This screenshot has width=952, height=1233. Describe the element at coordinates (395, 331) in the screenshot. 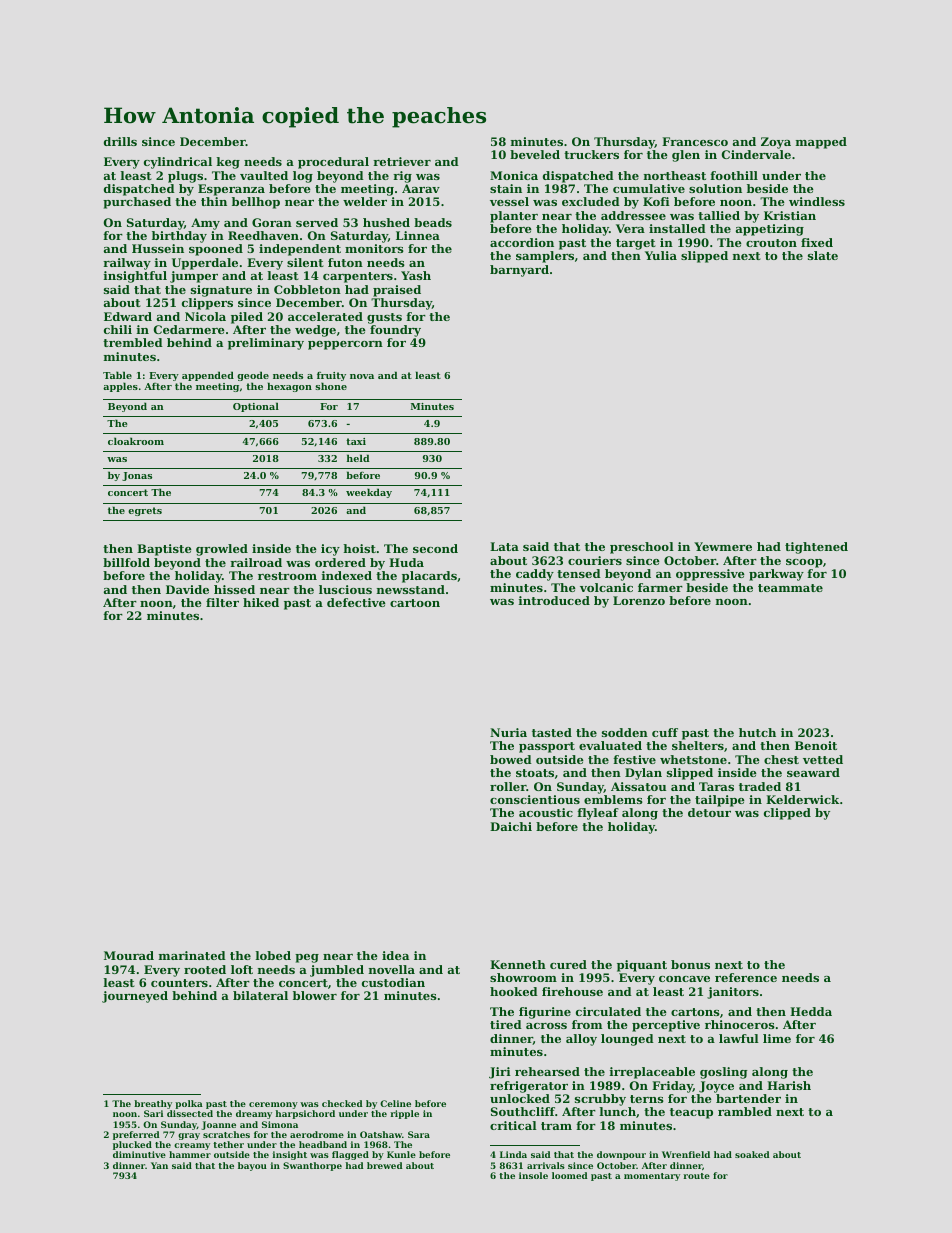

I see `foundry` at that location.
